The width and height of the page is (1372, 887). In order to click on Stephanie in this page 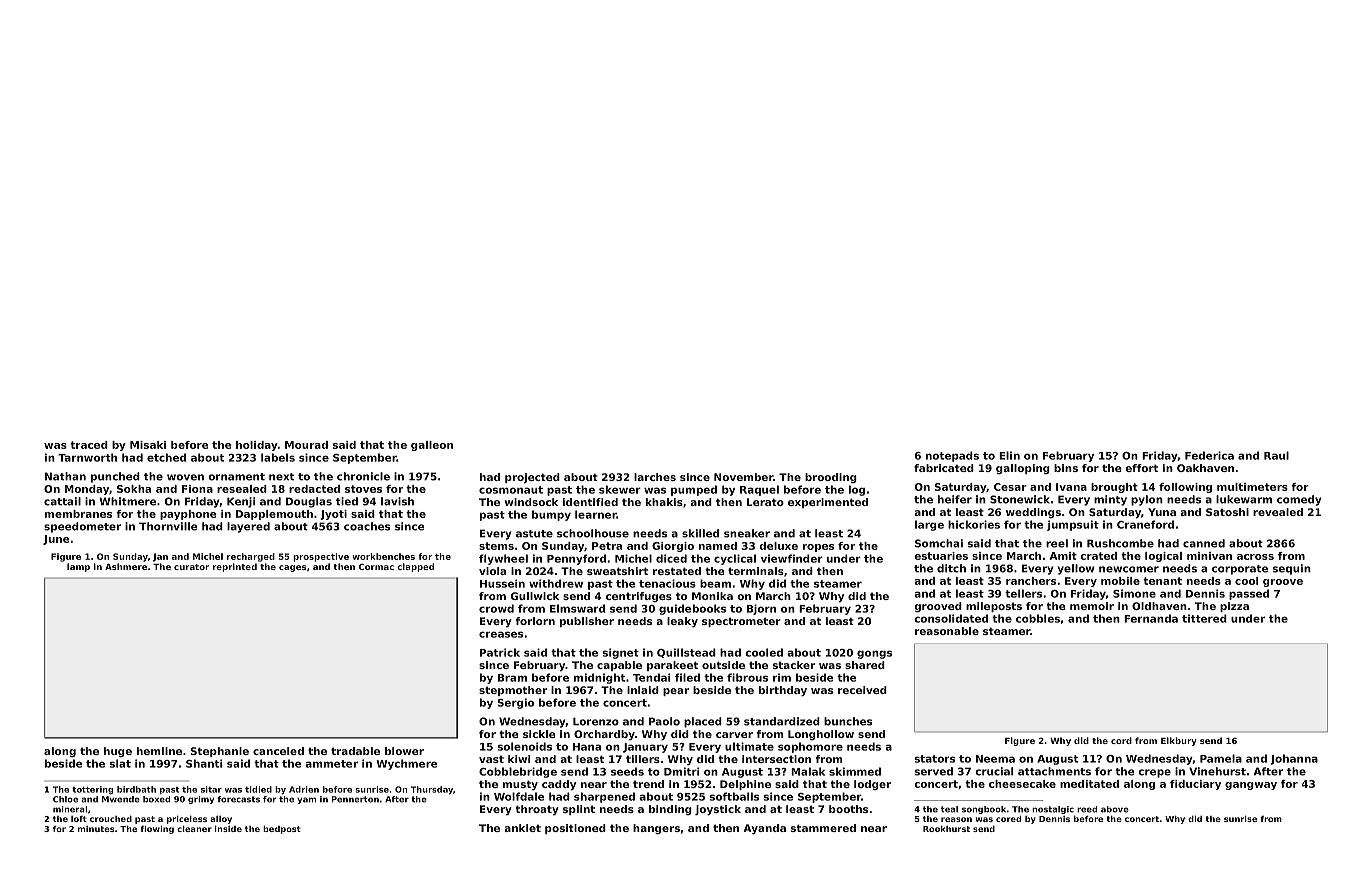, I will do `click(220, 752)`.
